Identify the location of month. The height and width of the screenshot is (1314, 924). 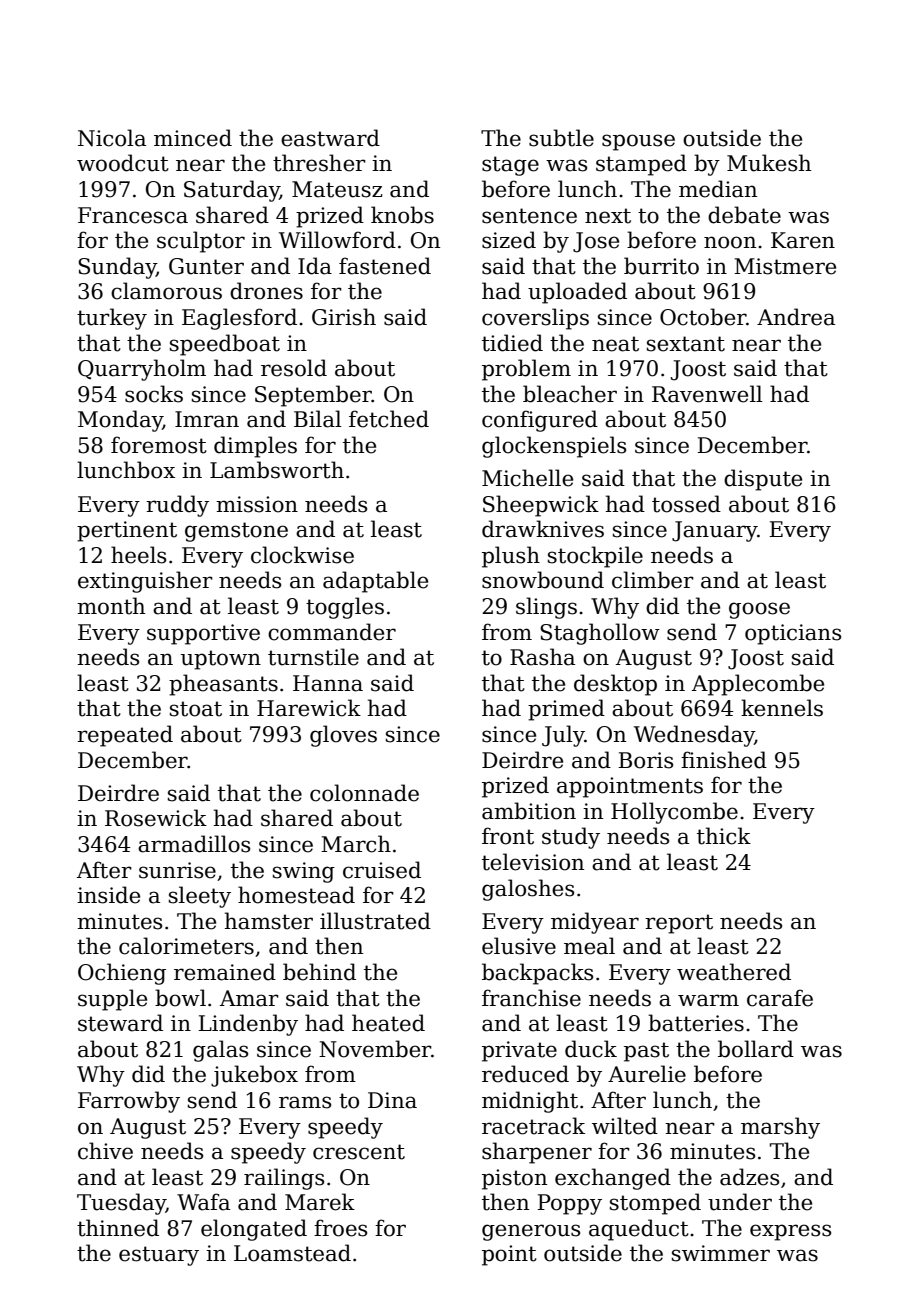
(111, 606).
